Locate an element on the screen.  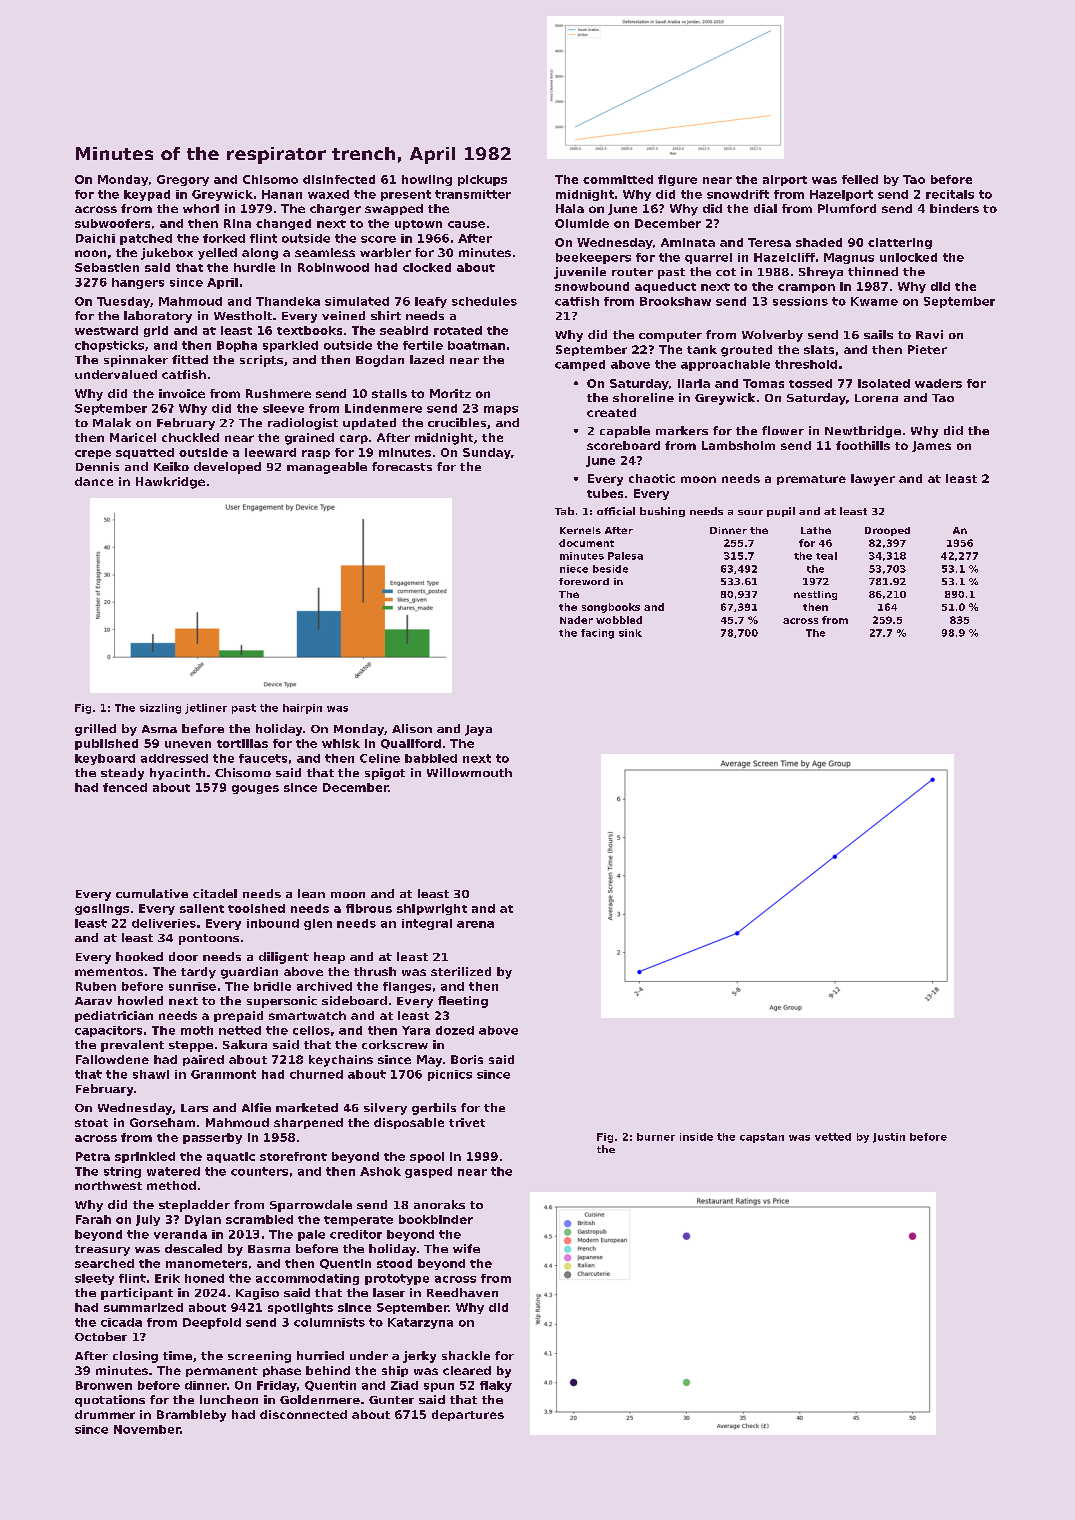
vetted is located at coordinates (833, 1137).
